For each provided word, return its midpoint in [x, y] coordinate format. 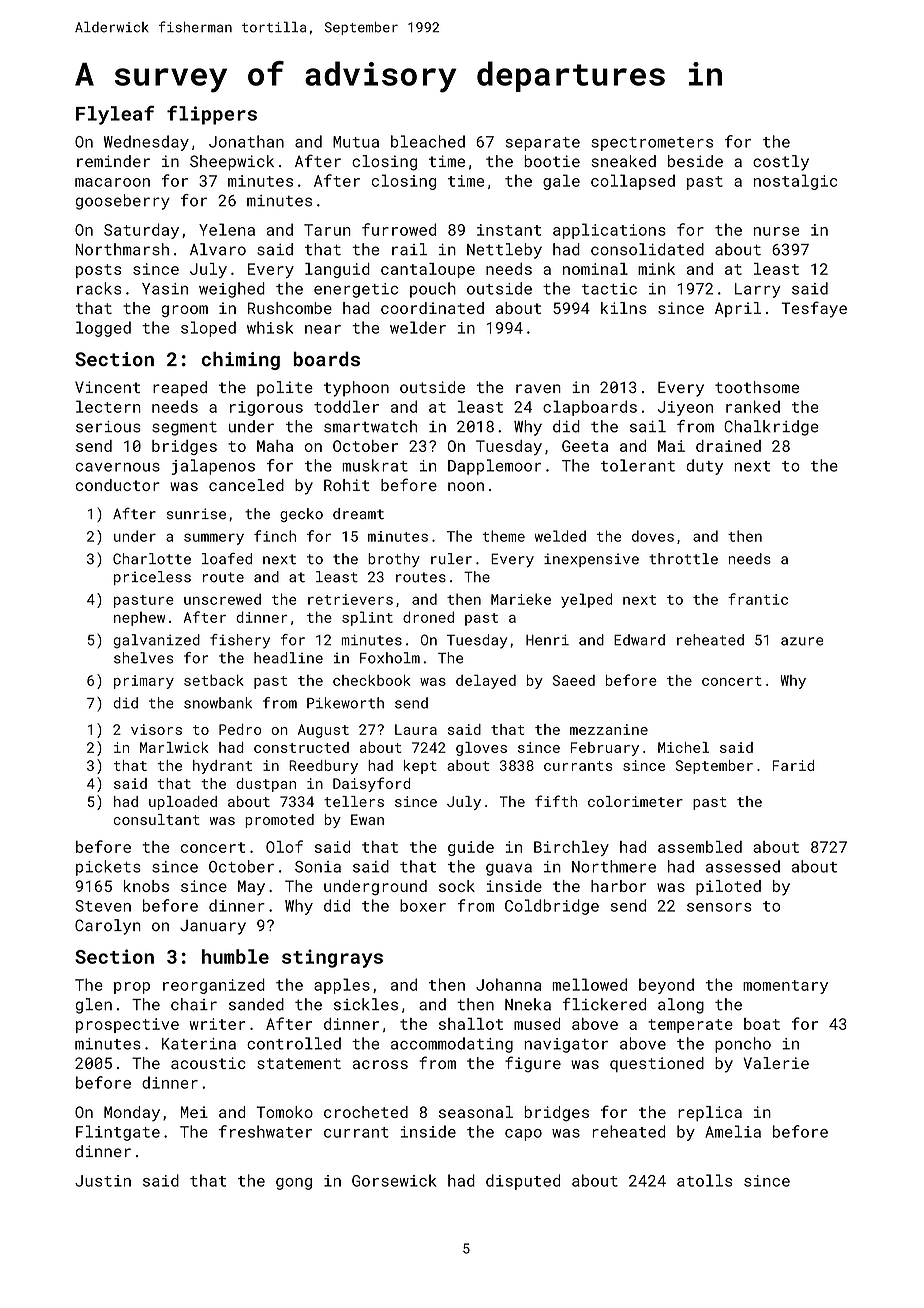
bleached [428, 141]
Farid [793, 765]
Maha [275, 446]
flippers [212, 115]
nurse [776, 231]
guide [471, 848]
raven [538, 388]
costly [781, 163]
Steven [103, 906]
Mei [194, 1112]
